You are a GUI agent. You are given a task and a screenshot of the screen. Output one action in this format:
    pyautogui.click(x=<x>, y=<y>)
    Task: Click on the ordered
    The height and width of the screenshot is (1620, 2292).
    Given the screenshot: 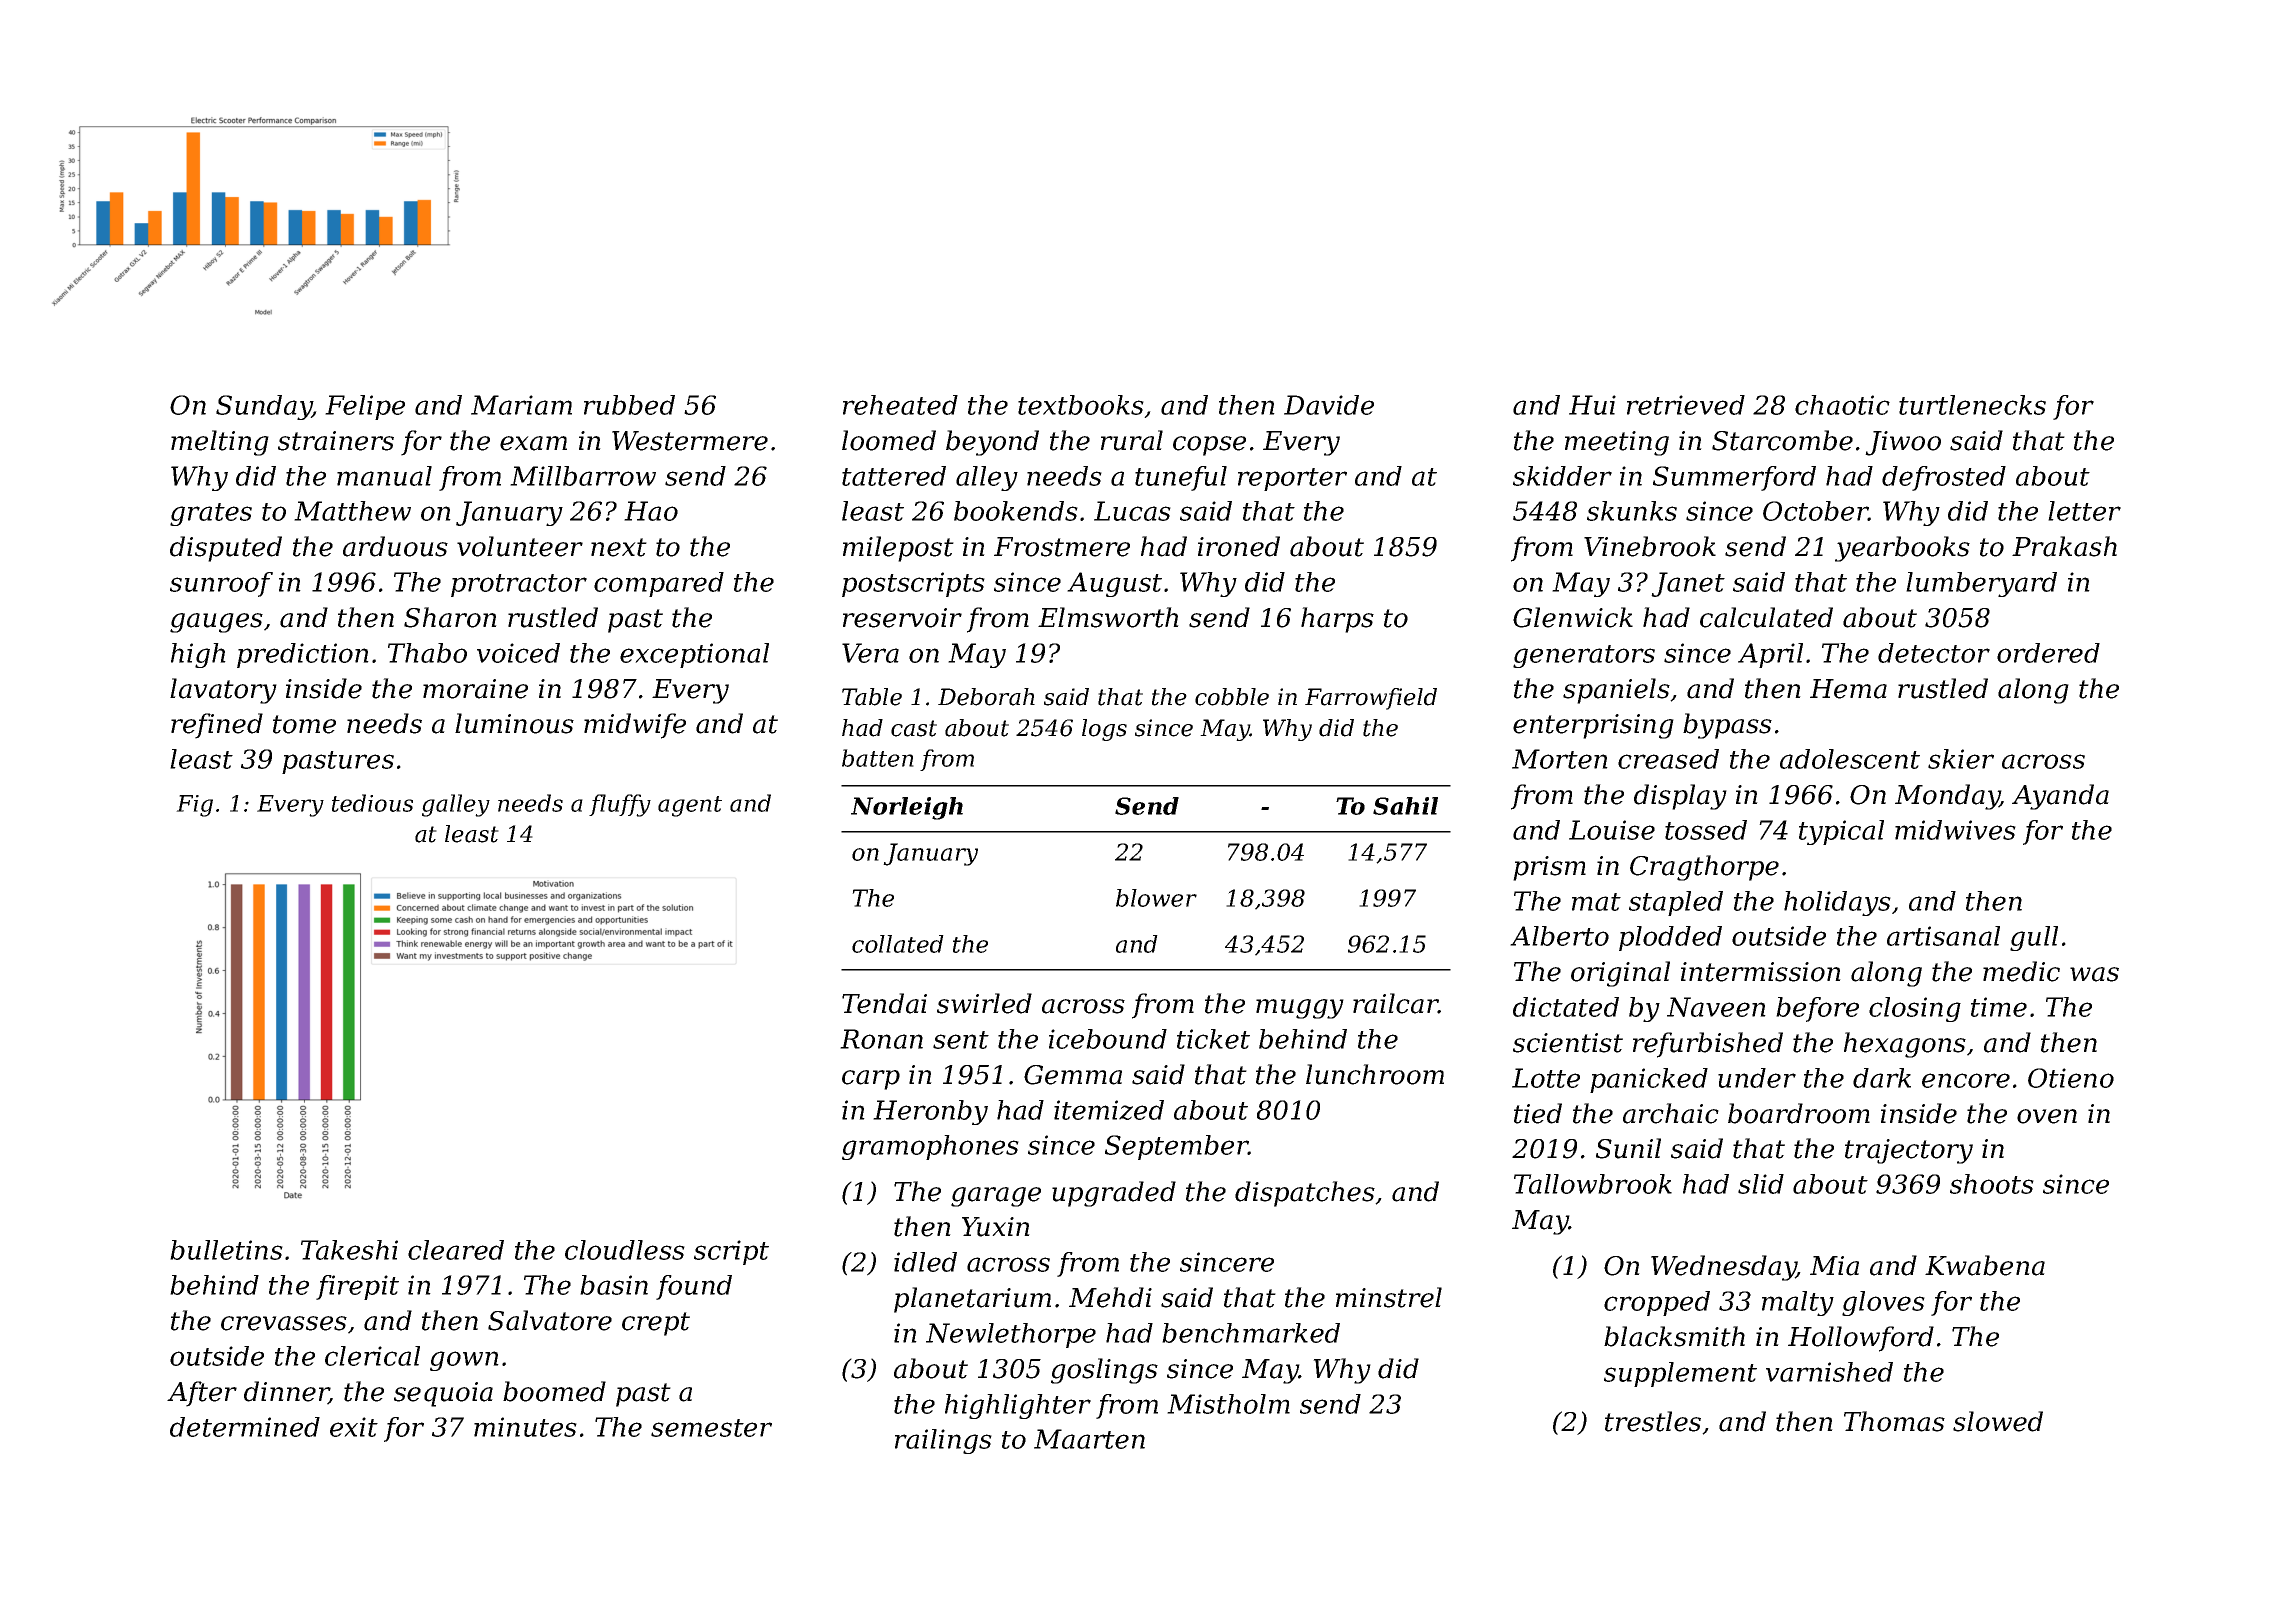 What is the action you would take?
    pyautogui.click(x=2048, y=653)
